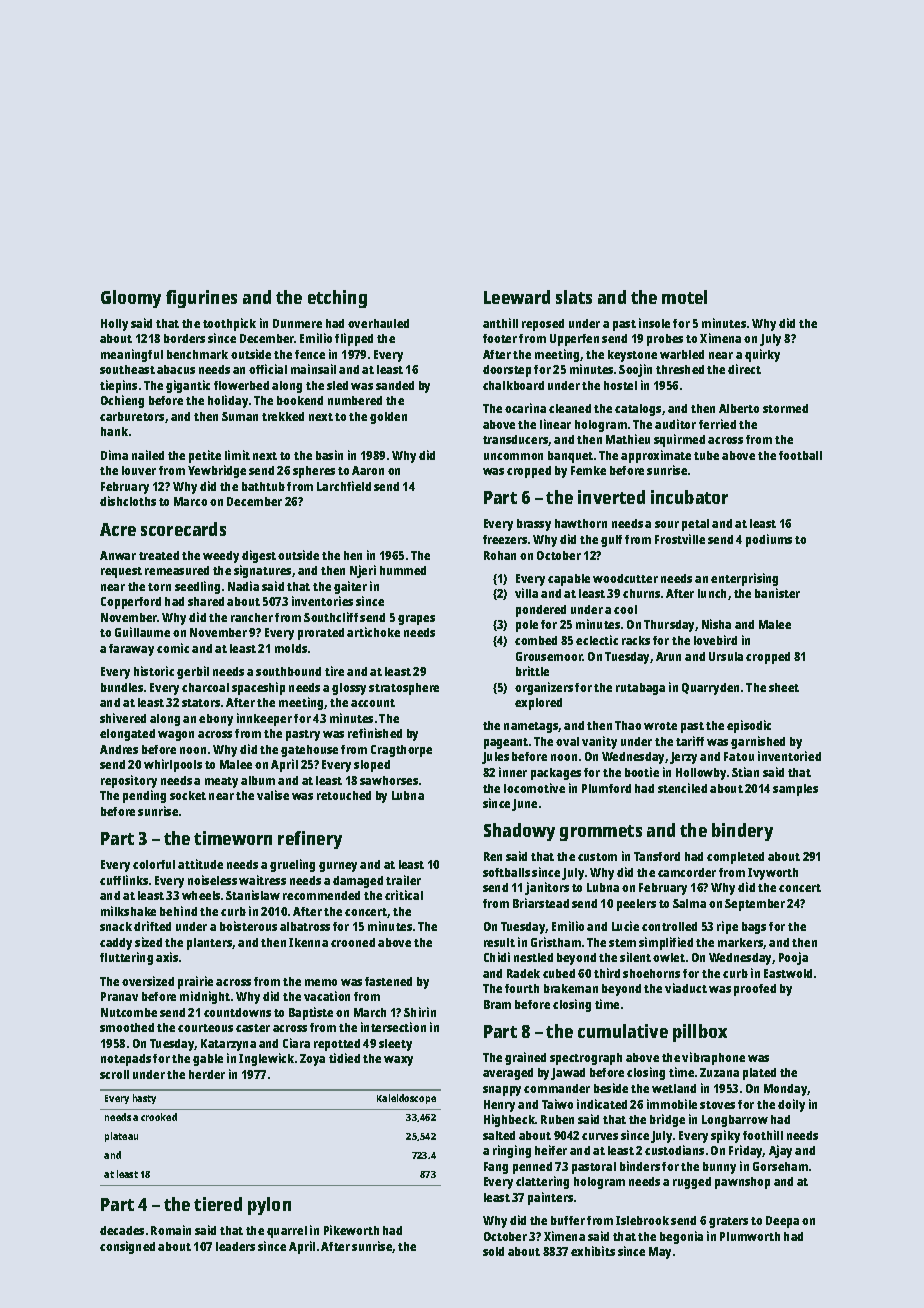 This screenshot has height=1308, width=924. What do you see at coordinates (388, 418) in the screenshot?
I see `golden` at bounding box center [388, 418].
